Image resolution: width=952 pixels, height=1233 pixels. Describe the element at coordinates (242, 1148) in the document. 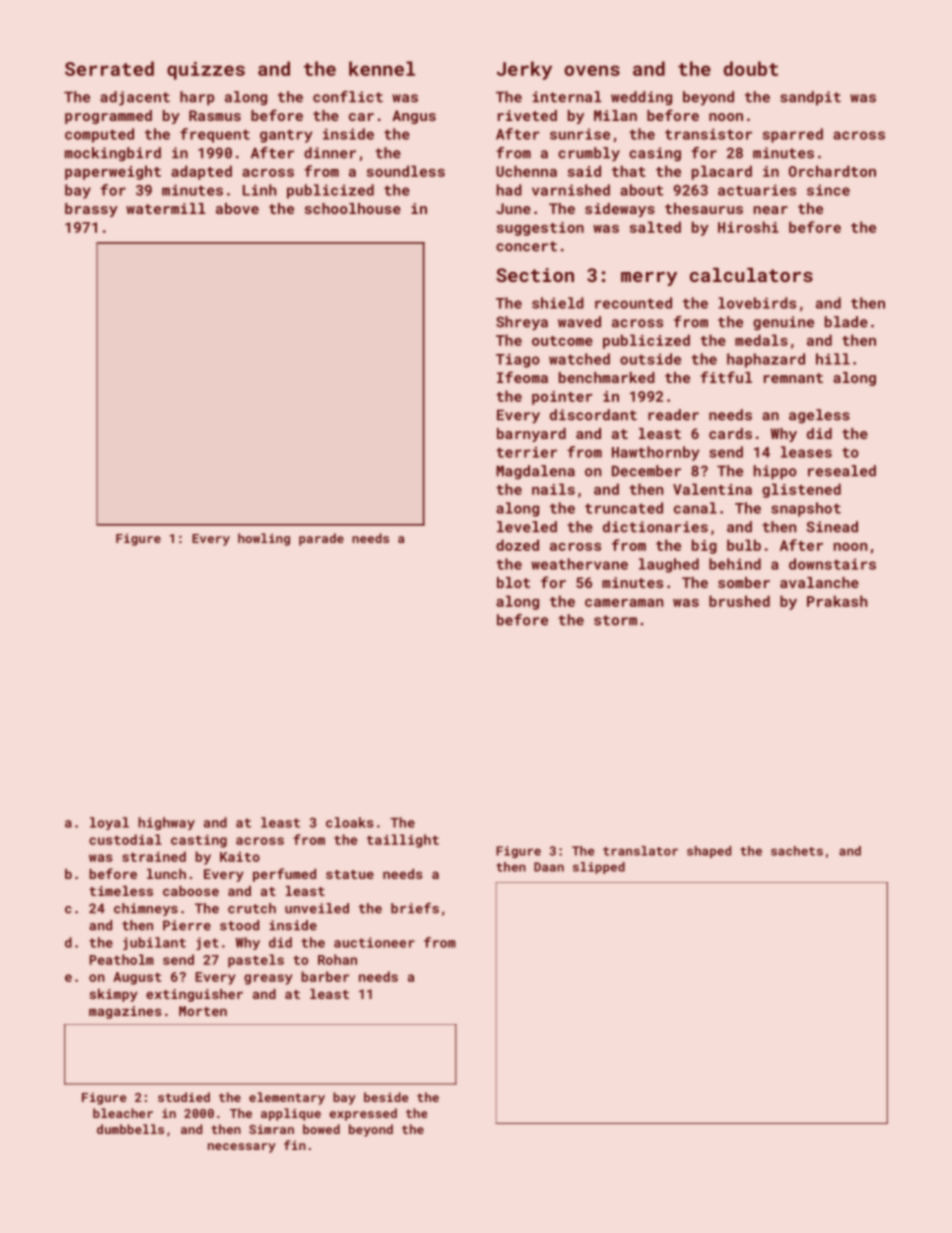

I see `necessary` at that location.
